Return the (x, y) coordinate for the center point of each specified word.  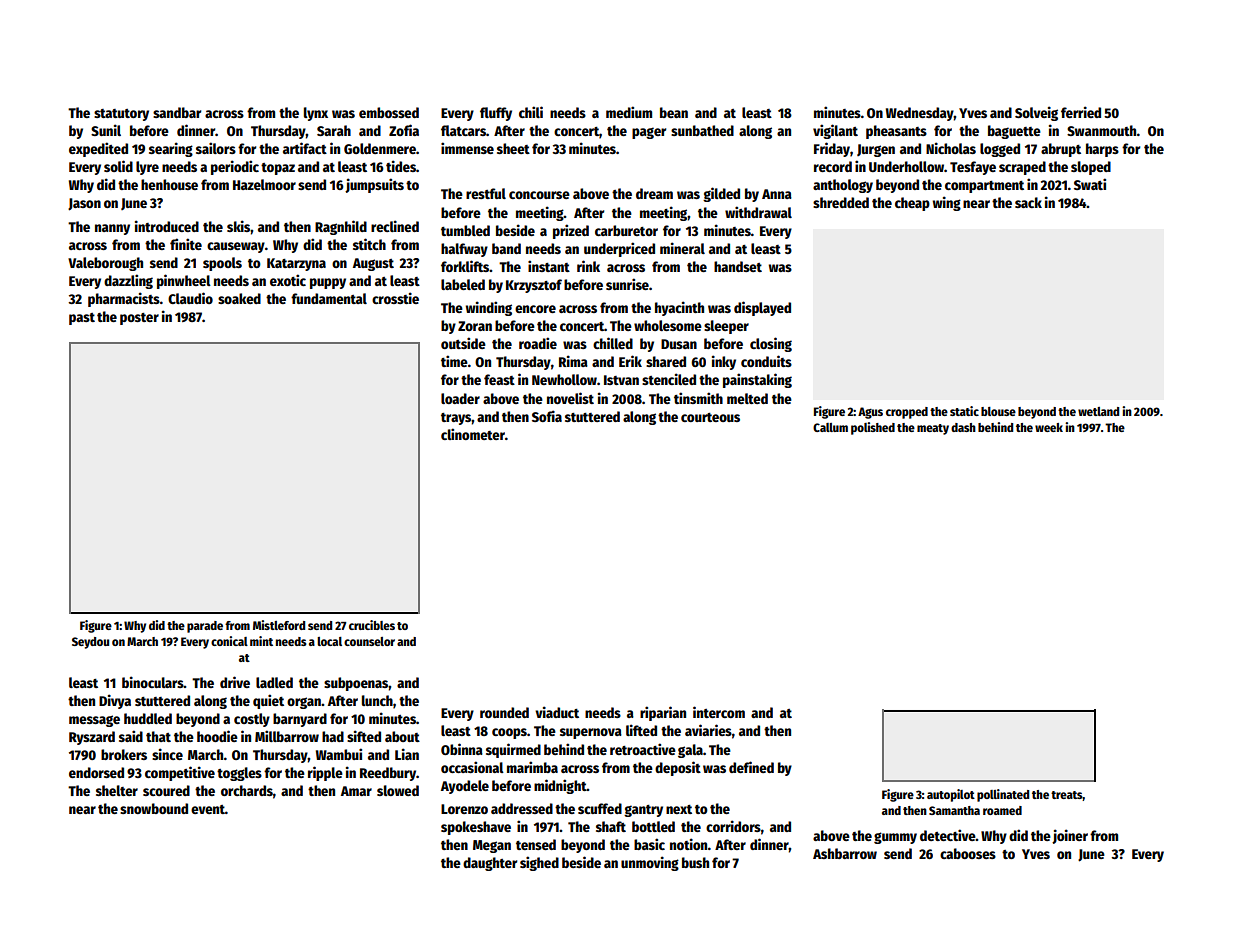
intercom (719, 712)
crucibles (372, 625)
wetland (1098, 411)
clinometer (473, 434)
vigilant (835, 131)
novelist (570, 398)
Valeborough (105, 264)
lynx (316, 114)
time (454, 361)
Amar (356, 791)
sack (1028, 202)
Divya (115, 701)
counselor (369, 641)
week (1049, 427)
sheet (513, 148)
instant (549, 266)
